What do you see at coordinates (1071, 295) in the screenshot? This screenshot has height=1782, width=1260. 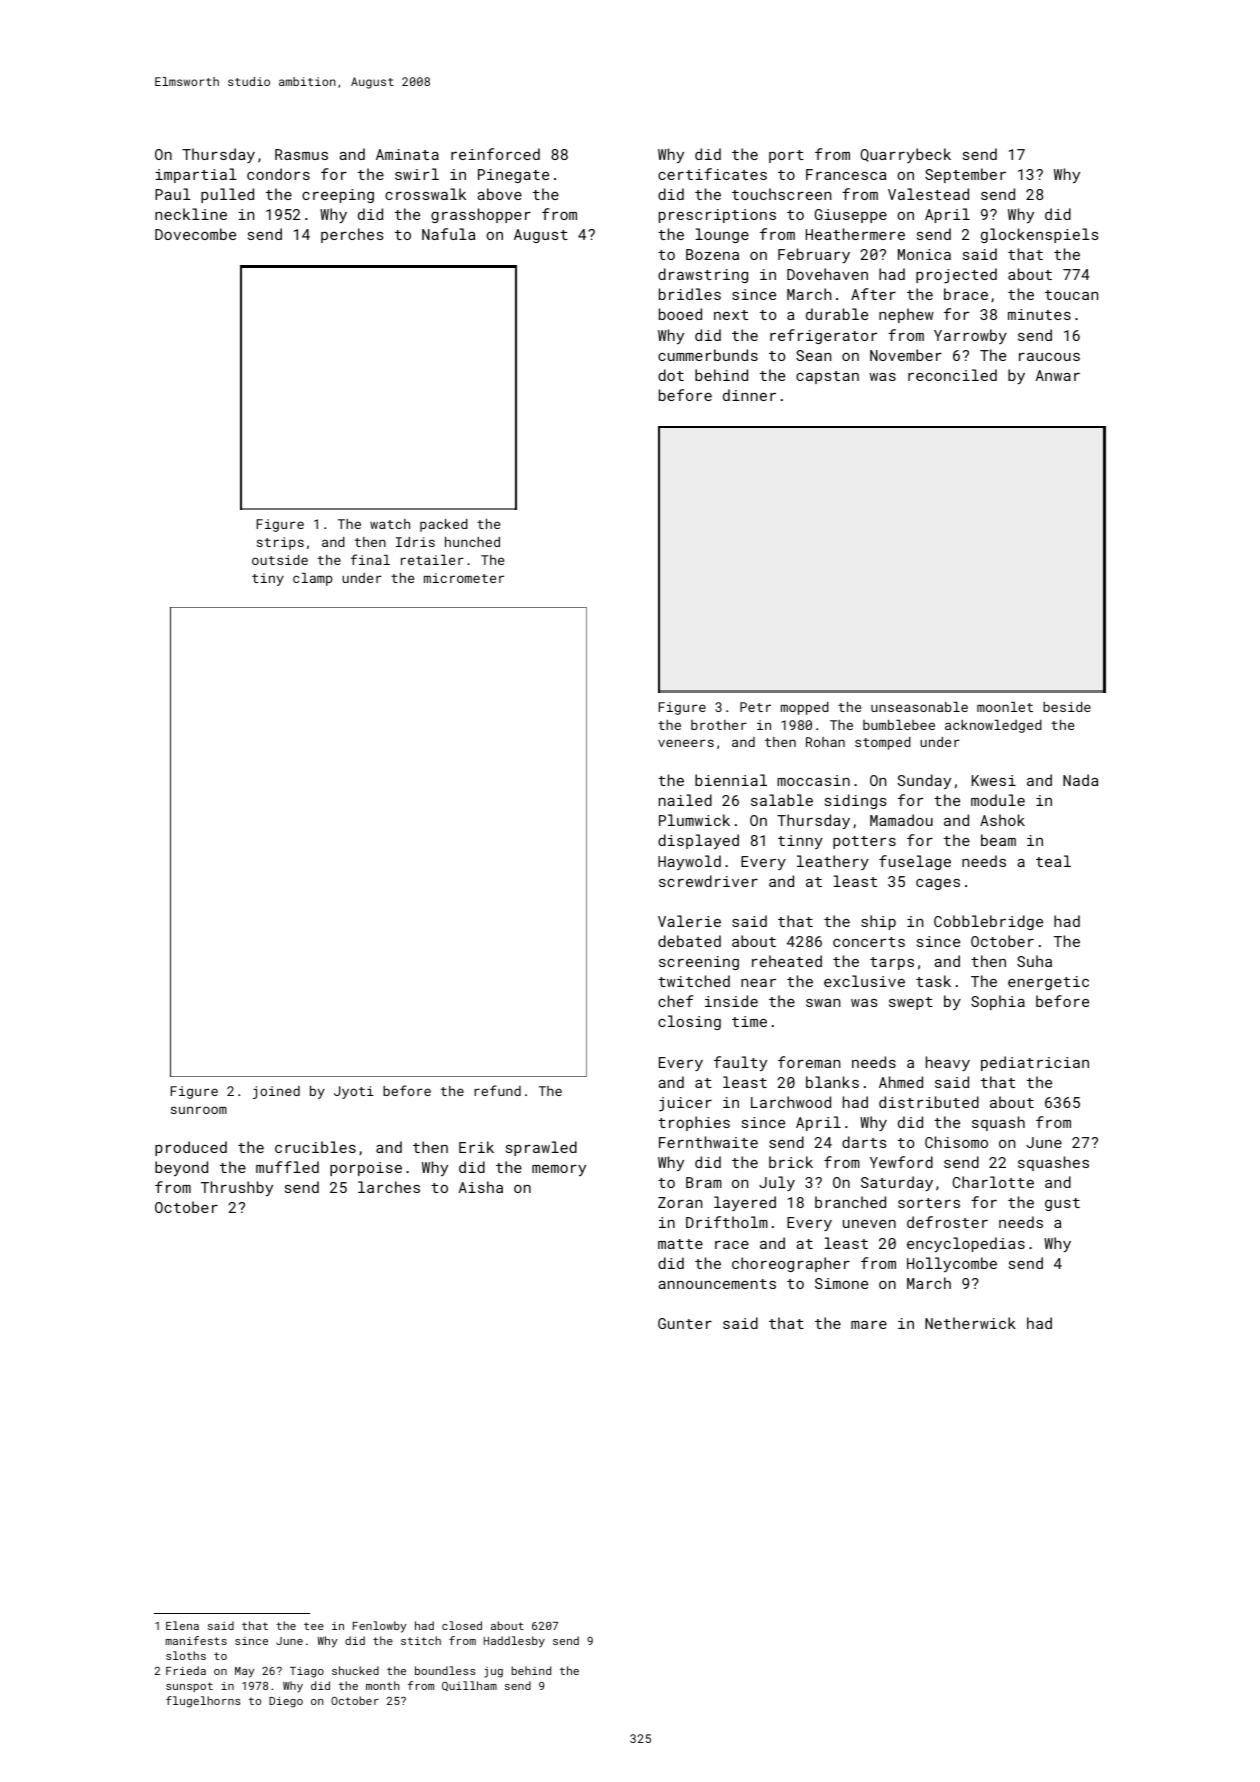 I see `toucan` at bounding box center [1071, 295].
